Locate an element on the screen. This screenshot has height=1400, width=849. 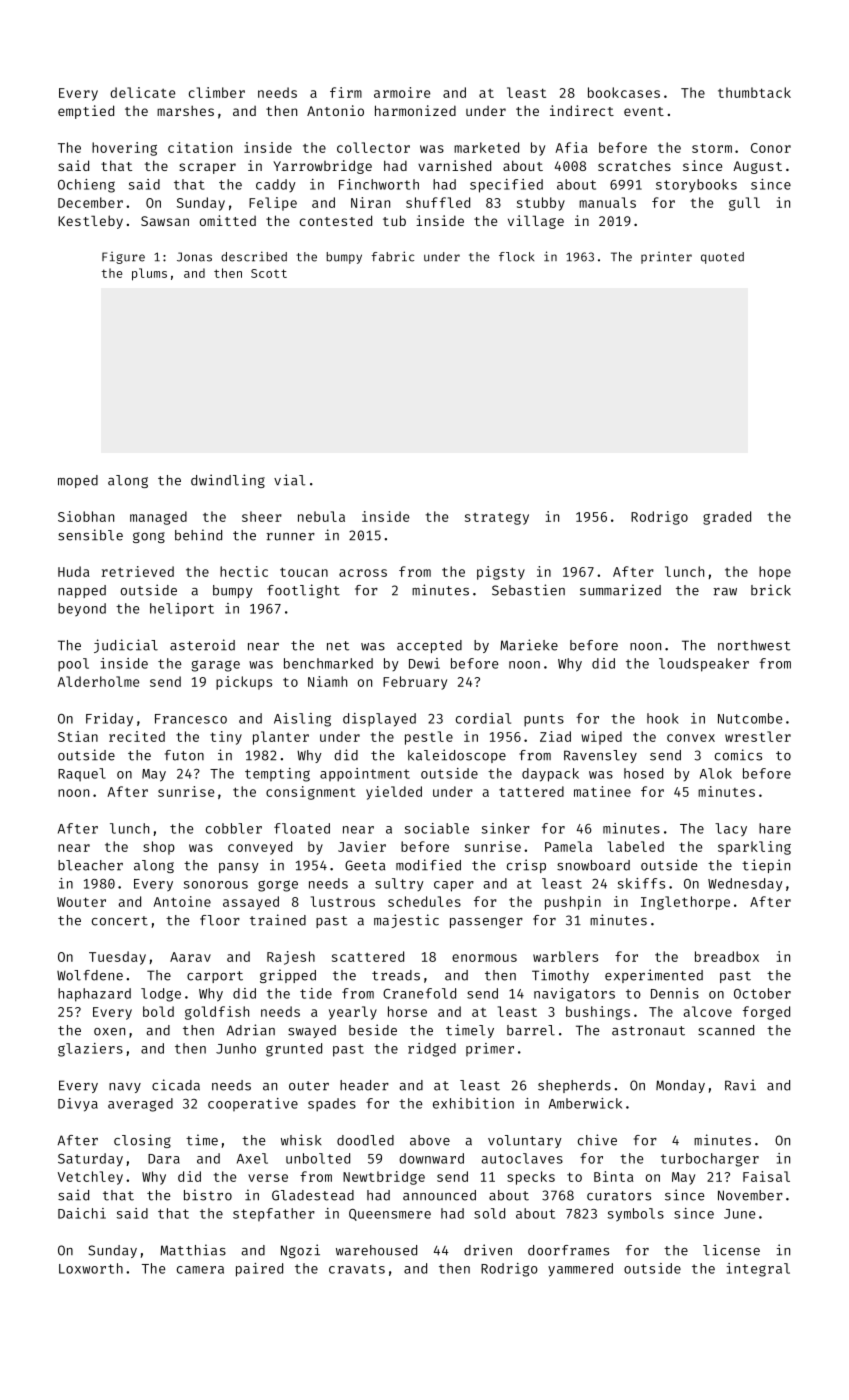
retrieved is located at coordinates (138, 571).
